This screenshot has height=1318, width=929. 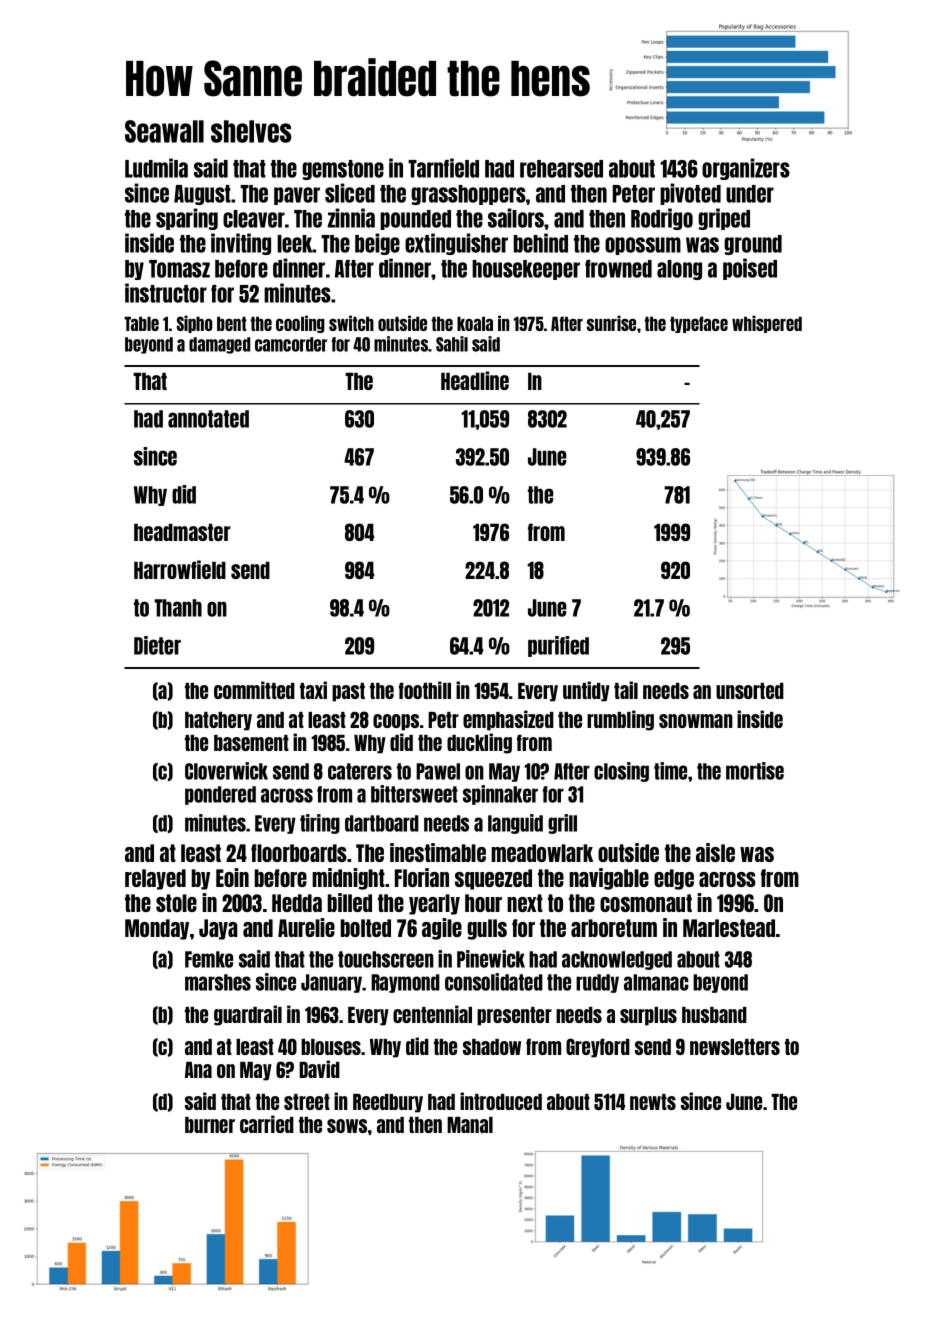 What do you see at coordinates (210, 1125) in the screenshot?
I see `burner` at bounding box center [210, 1125].
